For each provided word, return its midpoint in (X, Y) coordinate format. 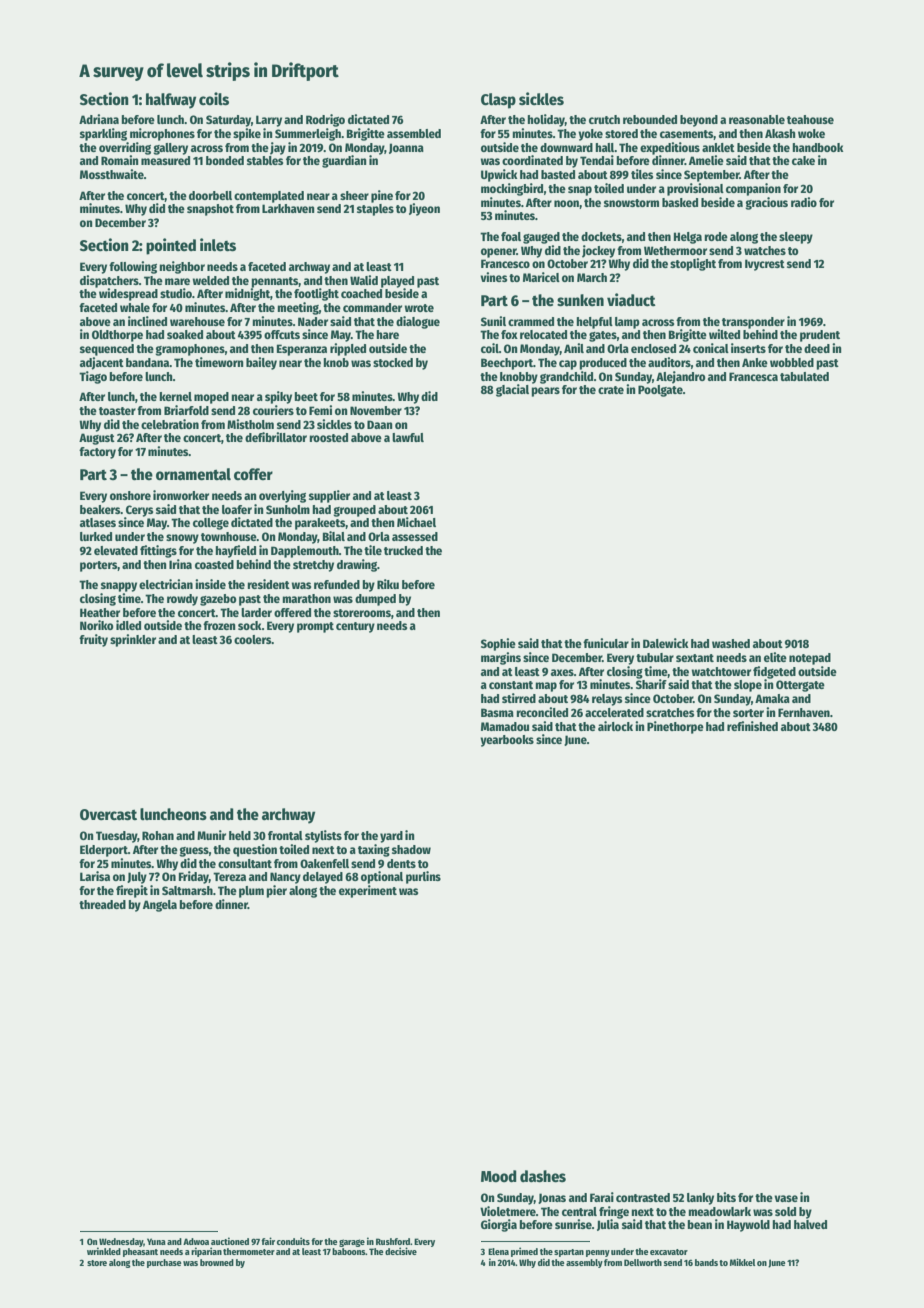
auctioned (230, 1241)
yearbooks (507, 741)
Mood (499, 1176)
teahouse (810, 119)
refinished (752, 726)
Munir (211, 835)
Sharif (651, 684)
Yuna (156, 1241)
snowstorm (631, 203)
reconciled (542, 712)
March (592, 277)
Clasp (498, 101)
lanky (700, 1199)
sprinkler (133, 640)
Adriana (99, 119)
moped (211, 398)
